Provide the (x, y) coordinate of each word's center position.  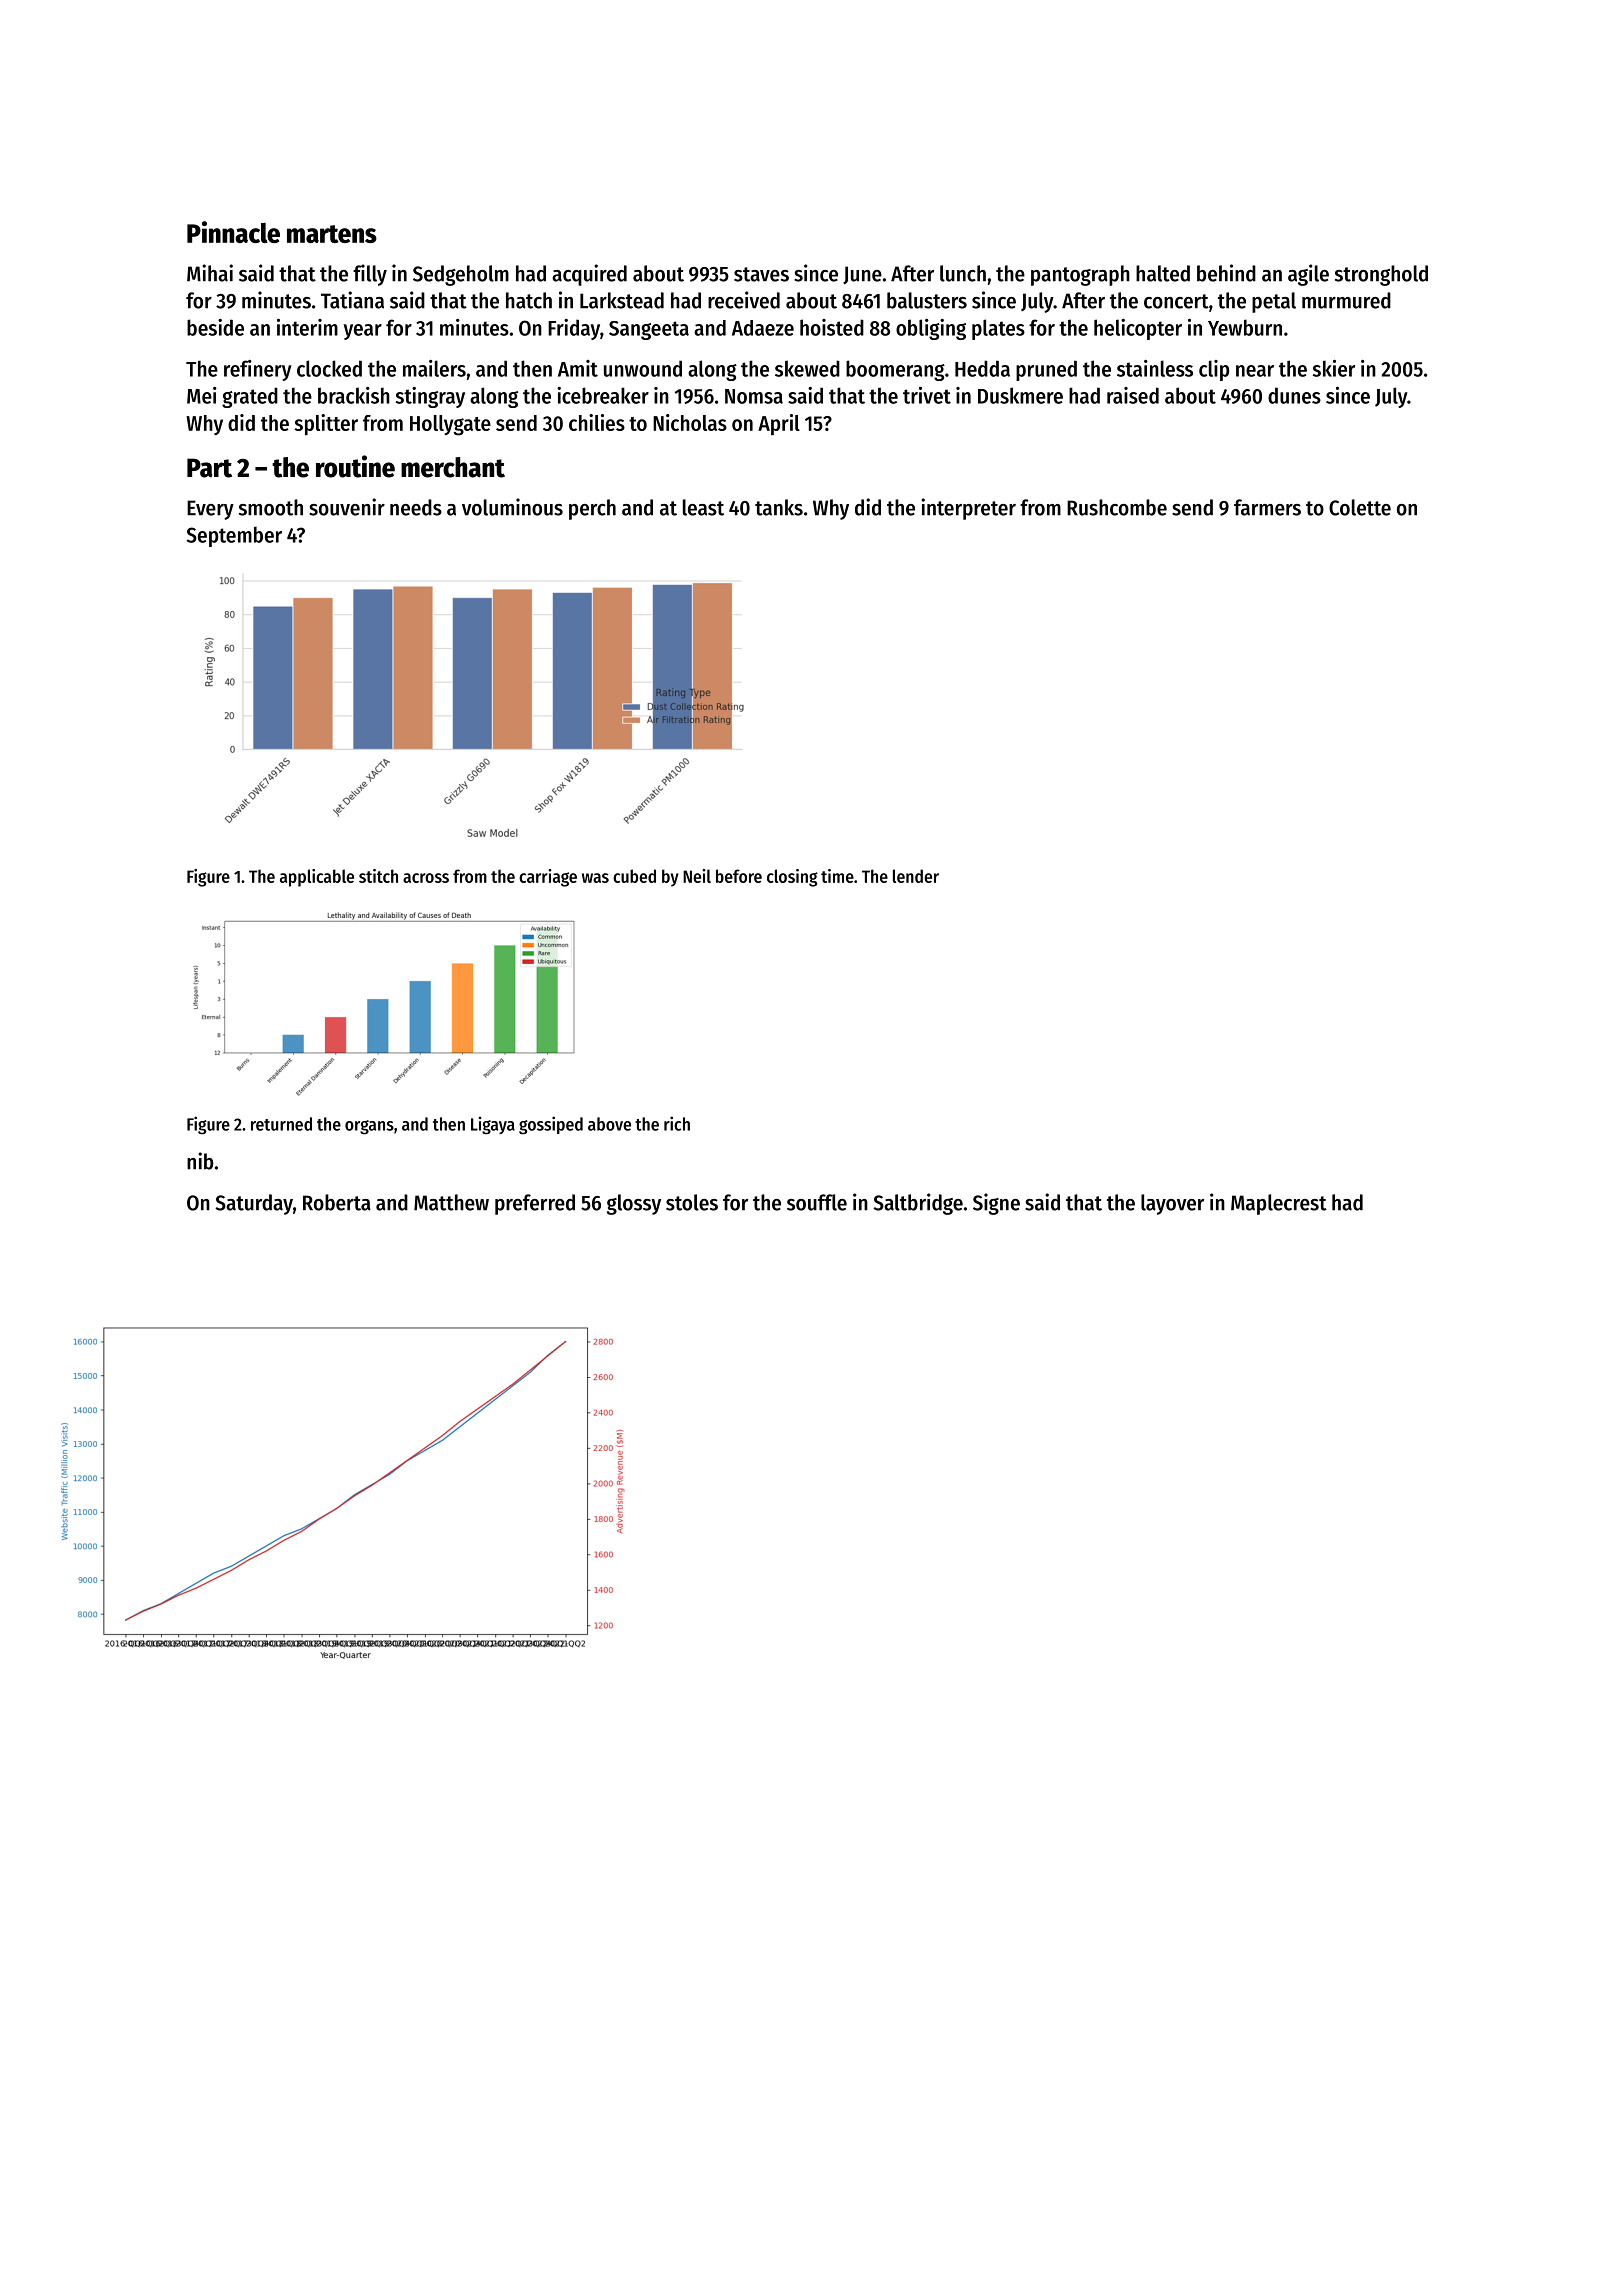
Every (210, 510)
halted (1163, 273)
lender (916, 876)
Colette (1360, 507)
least (703, 507)
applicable (317, 878)
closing (792, 878)
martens (332, 234)
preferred (535, 1204)
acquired (589, 275)
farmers (1267, 507)
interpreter (968, 509)
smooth (271, 507)
